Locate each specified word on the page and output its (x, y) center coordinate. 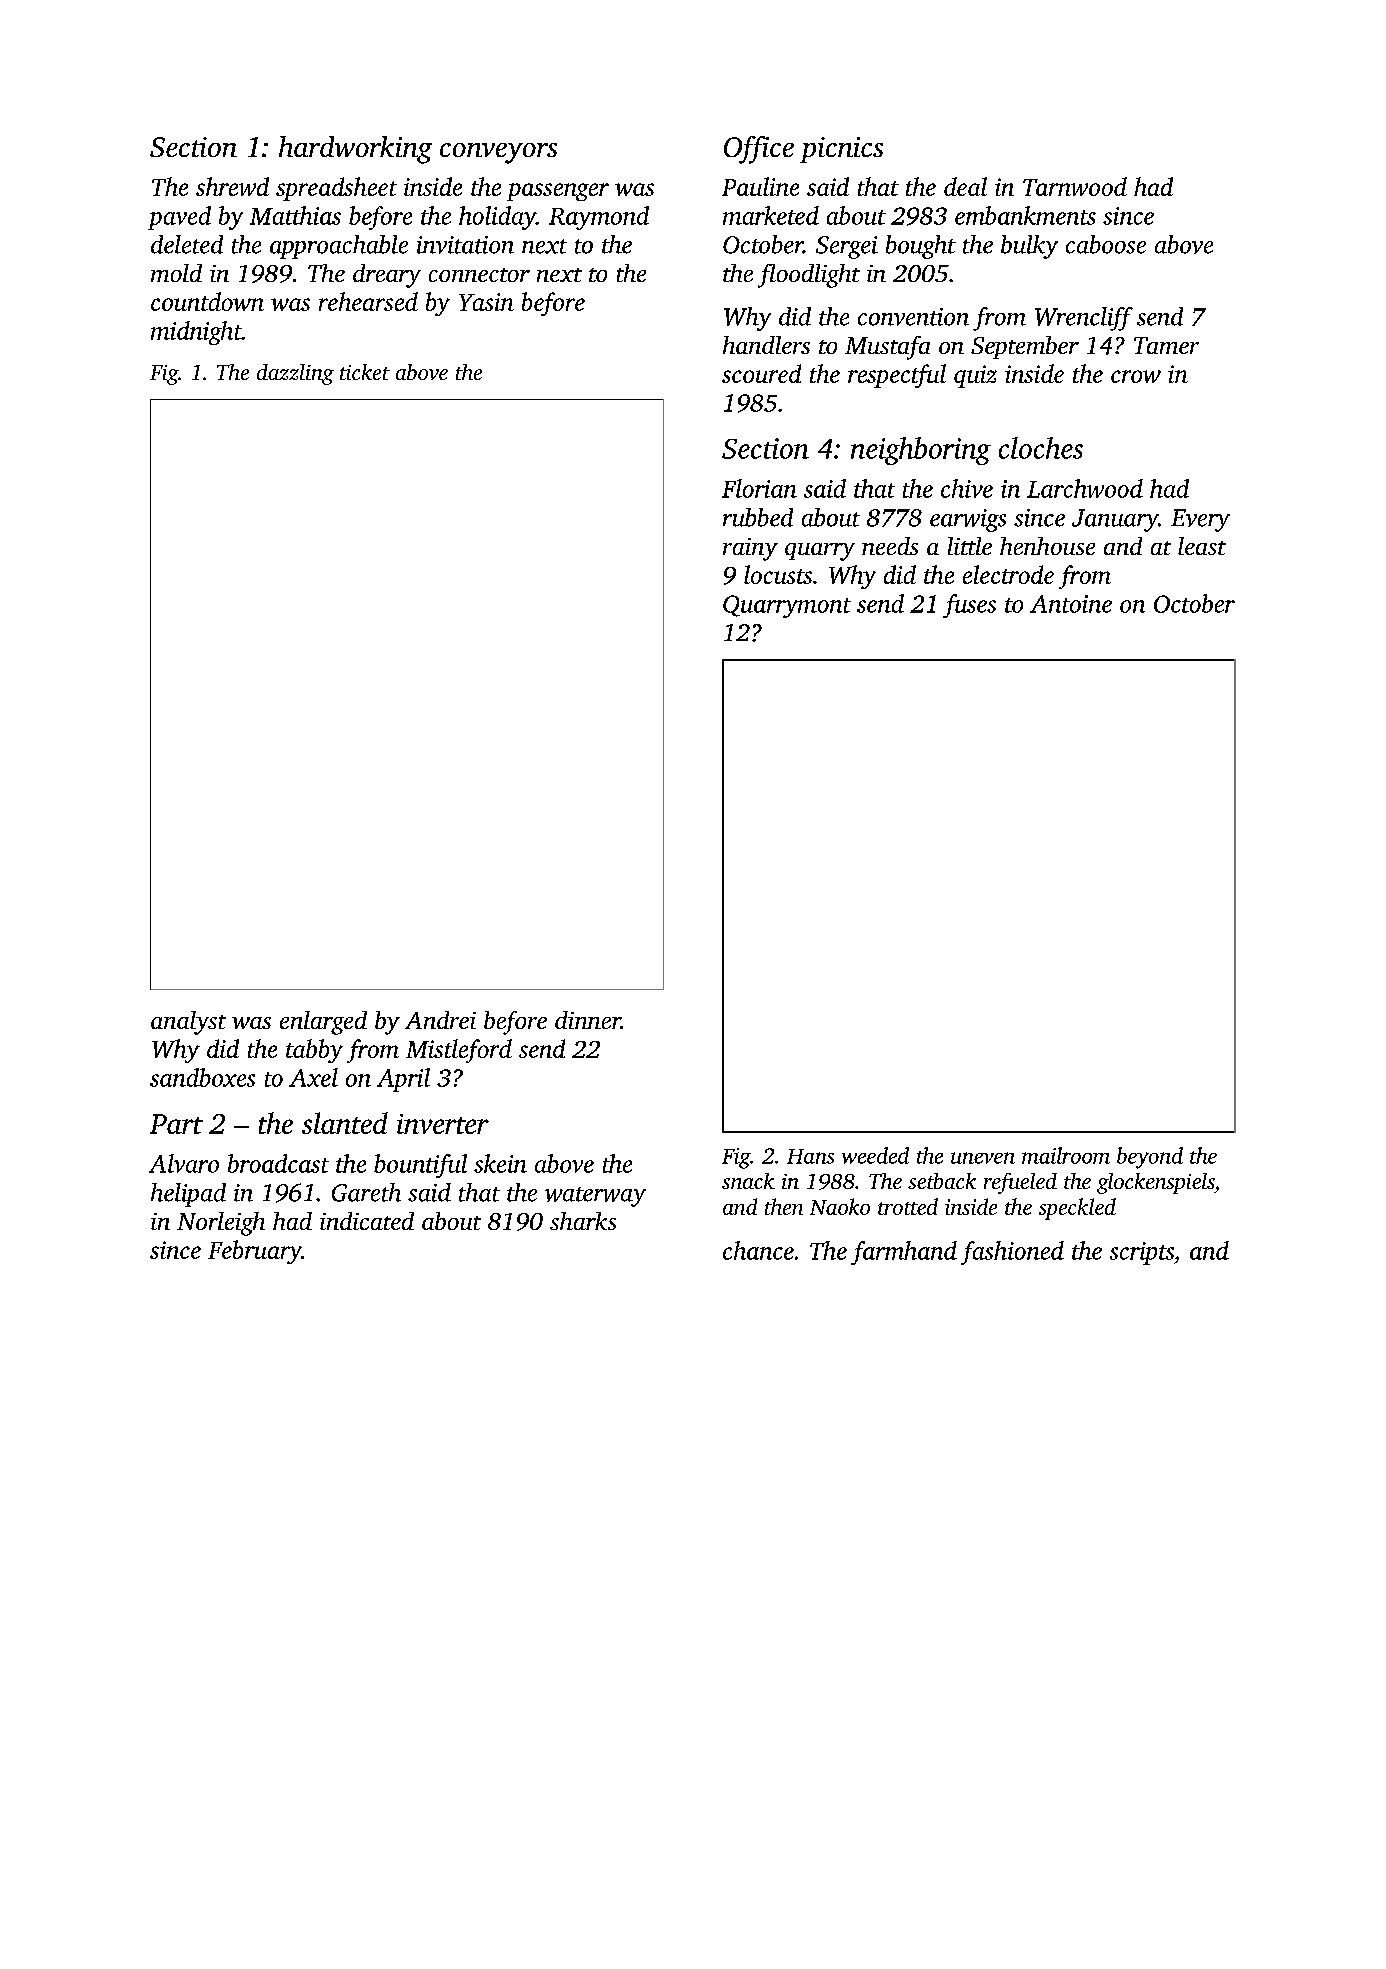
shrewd (232, 186)
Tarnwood (1075, 186)
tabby (314, 1051)
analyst (188, 1023)
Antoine (1071, 604)
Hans (810, 1156)
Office (759, 150)
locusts (778, 574)
